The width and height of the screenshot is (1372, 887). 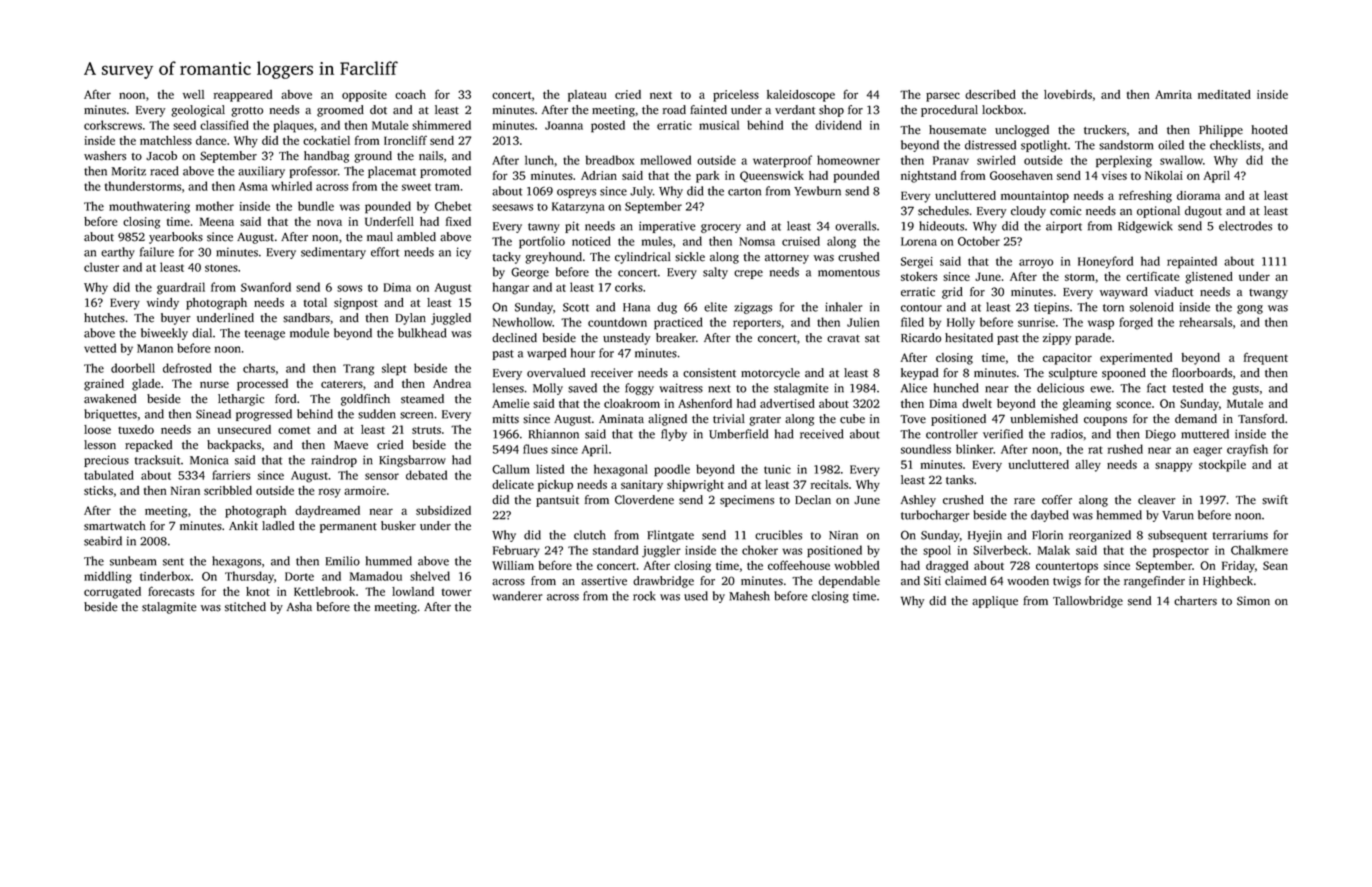 I want to click on crayfish, so click(x=1247, y=450).
